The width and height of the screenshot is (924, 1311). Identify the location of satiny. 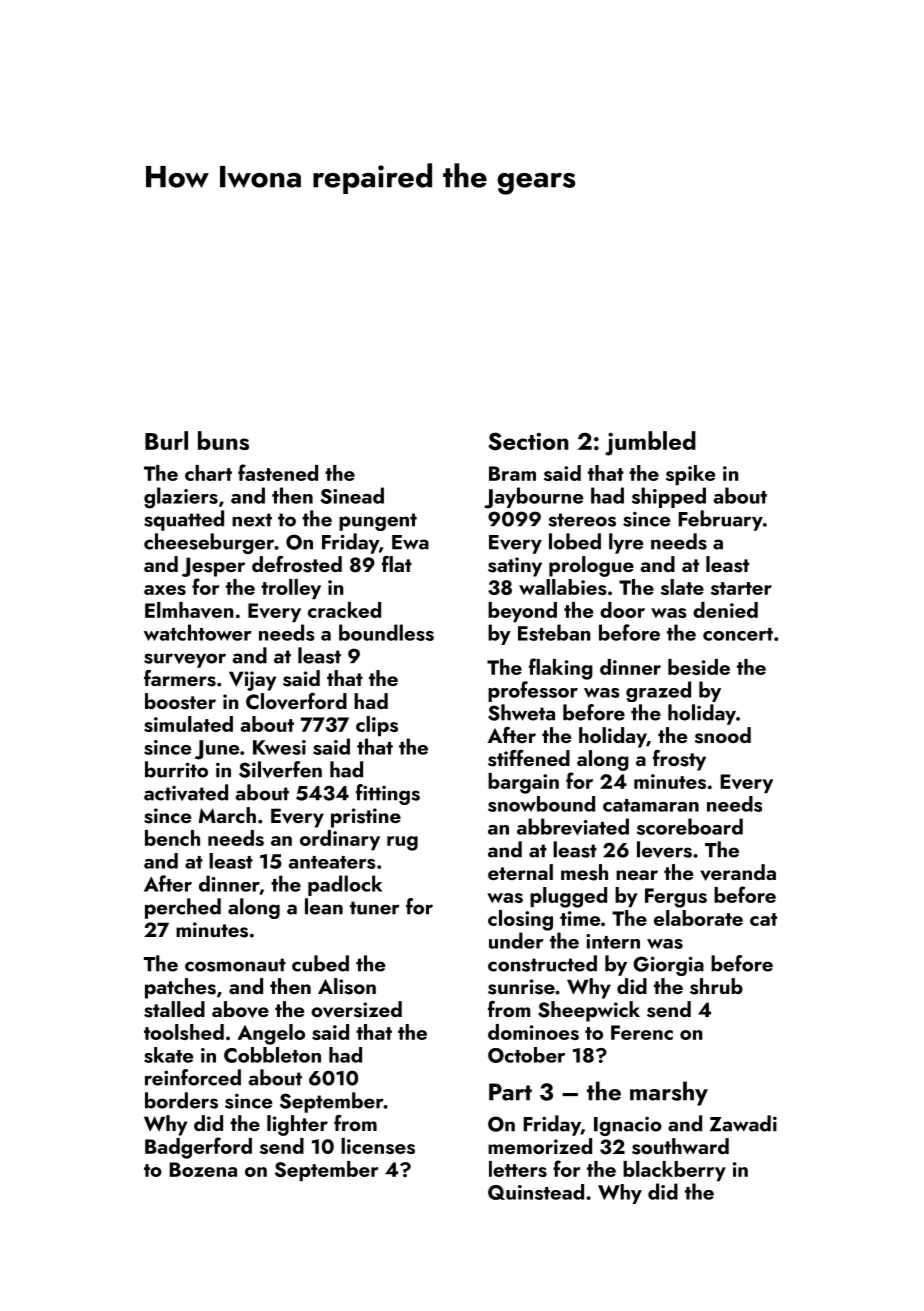
(515, 567).
